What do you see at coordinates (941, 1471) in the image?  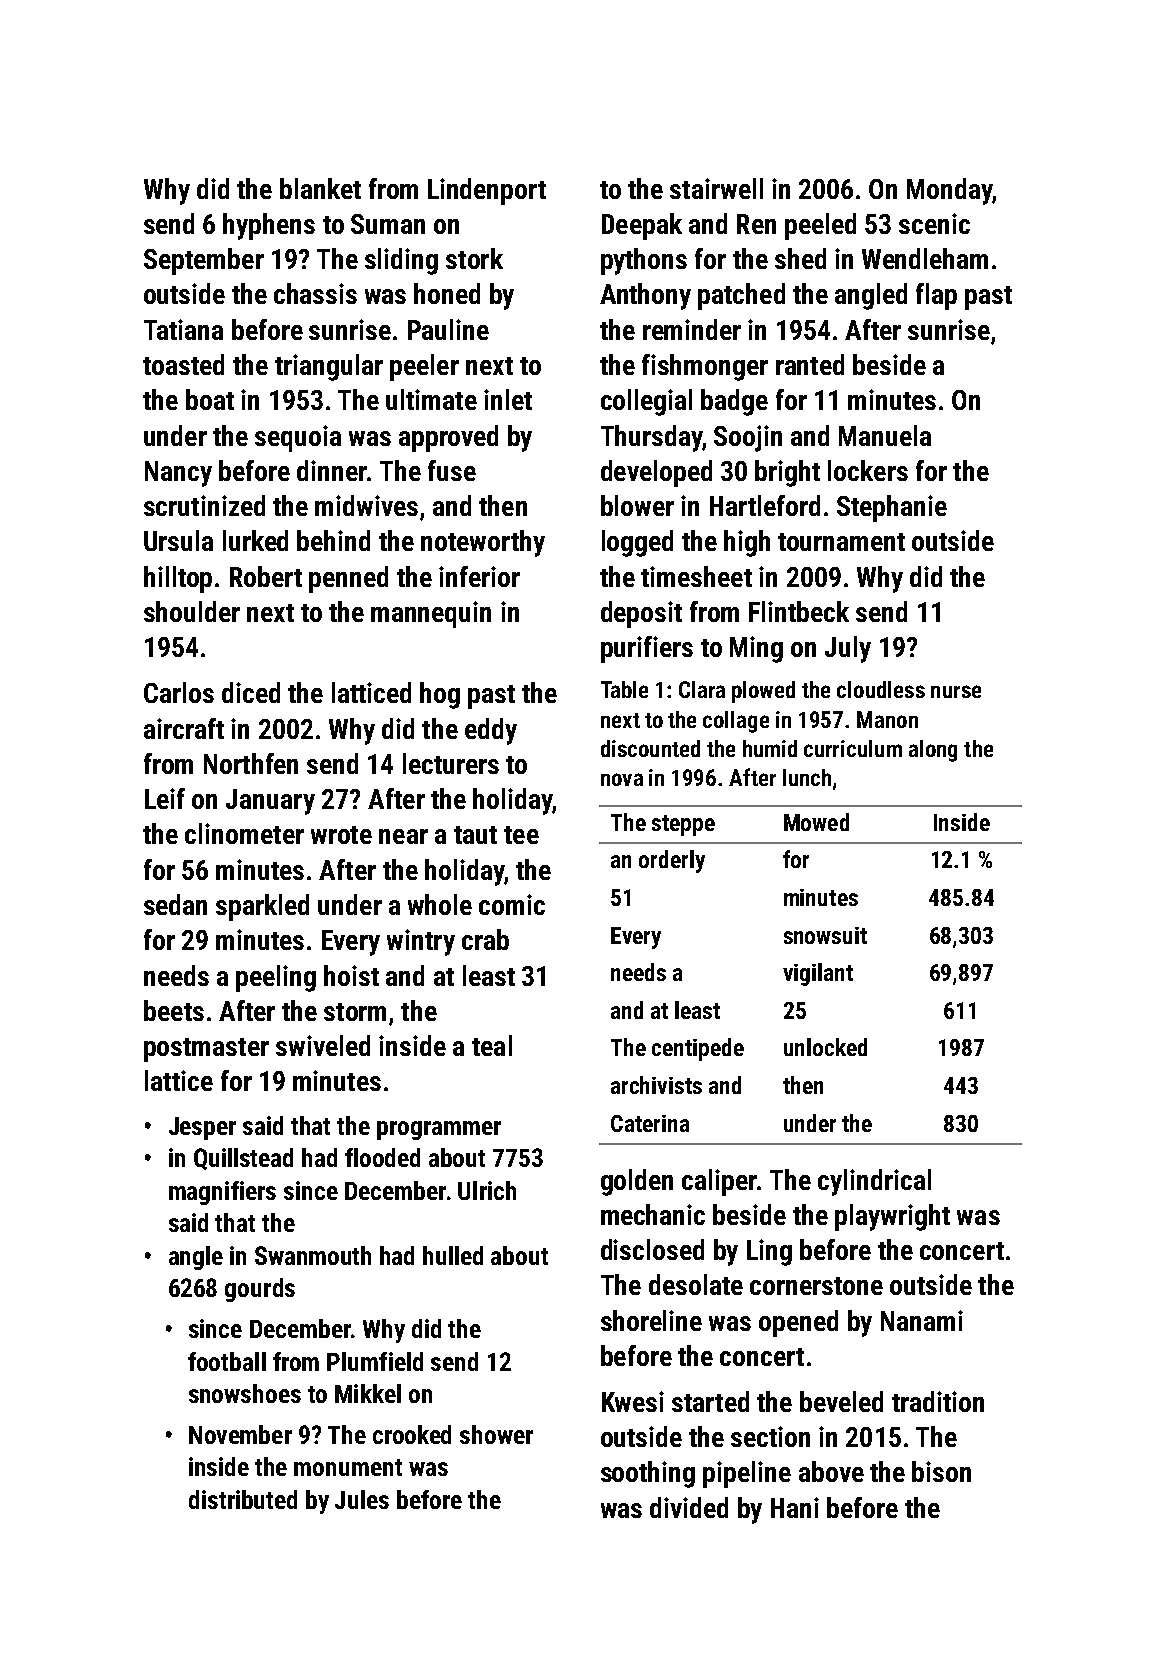 I see `bison` at bounding box center [941, 1471].
